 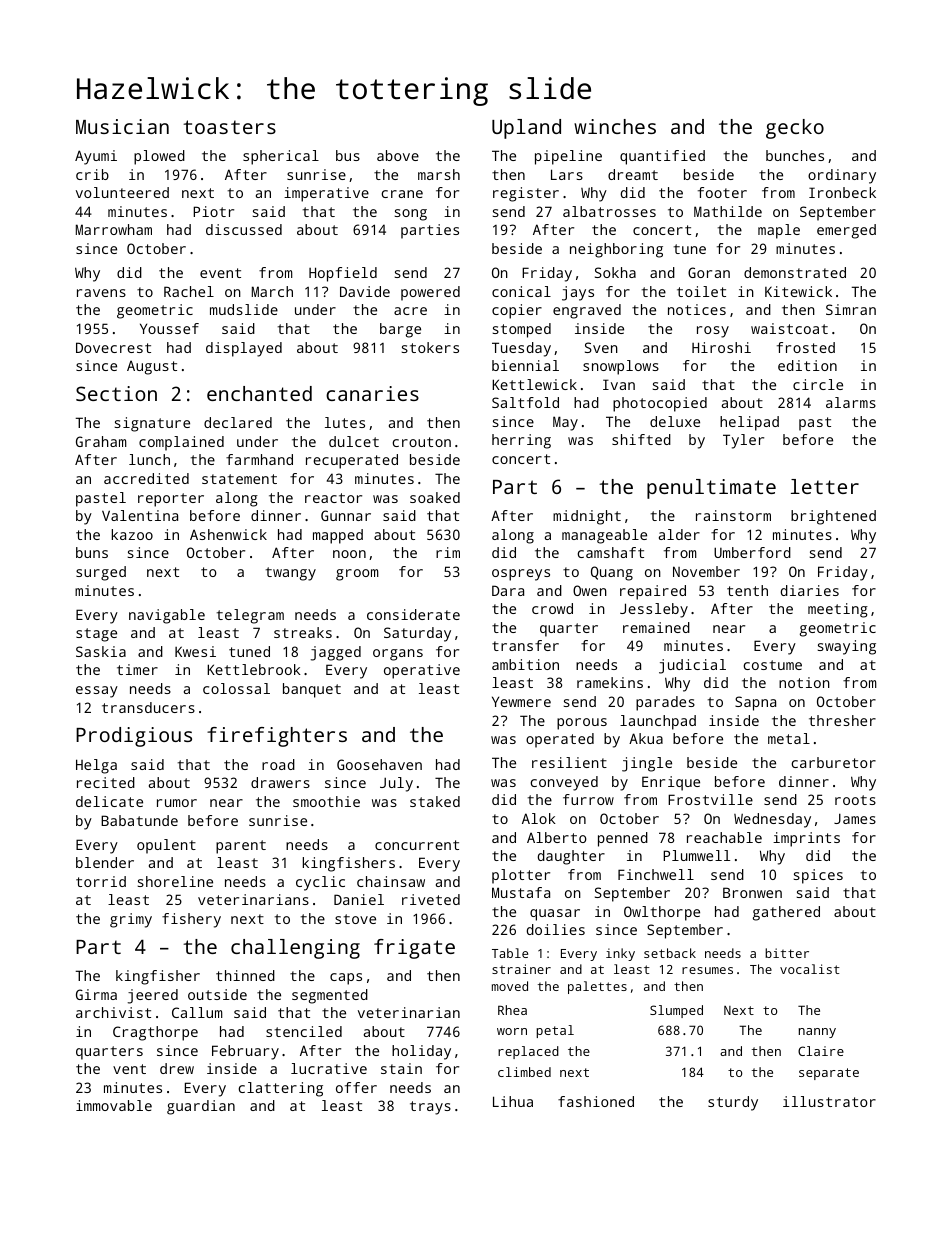 I want to click on ravens, so click(x=101, y=293).
